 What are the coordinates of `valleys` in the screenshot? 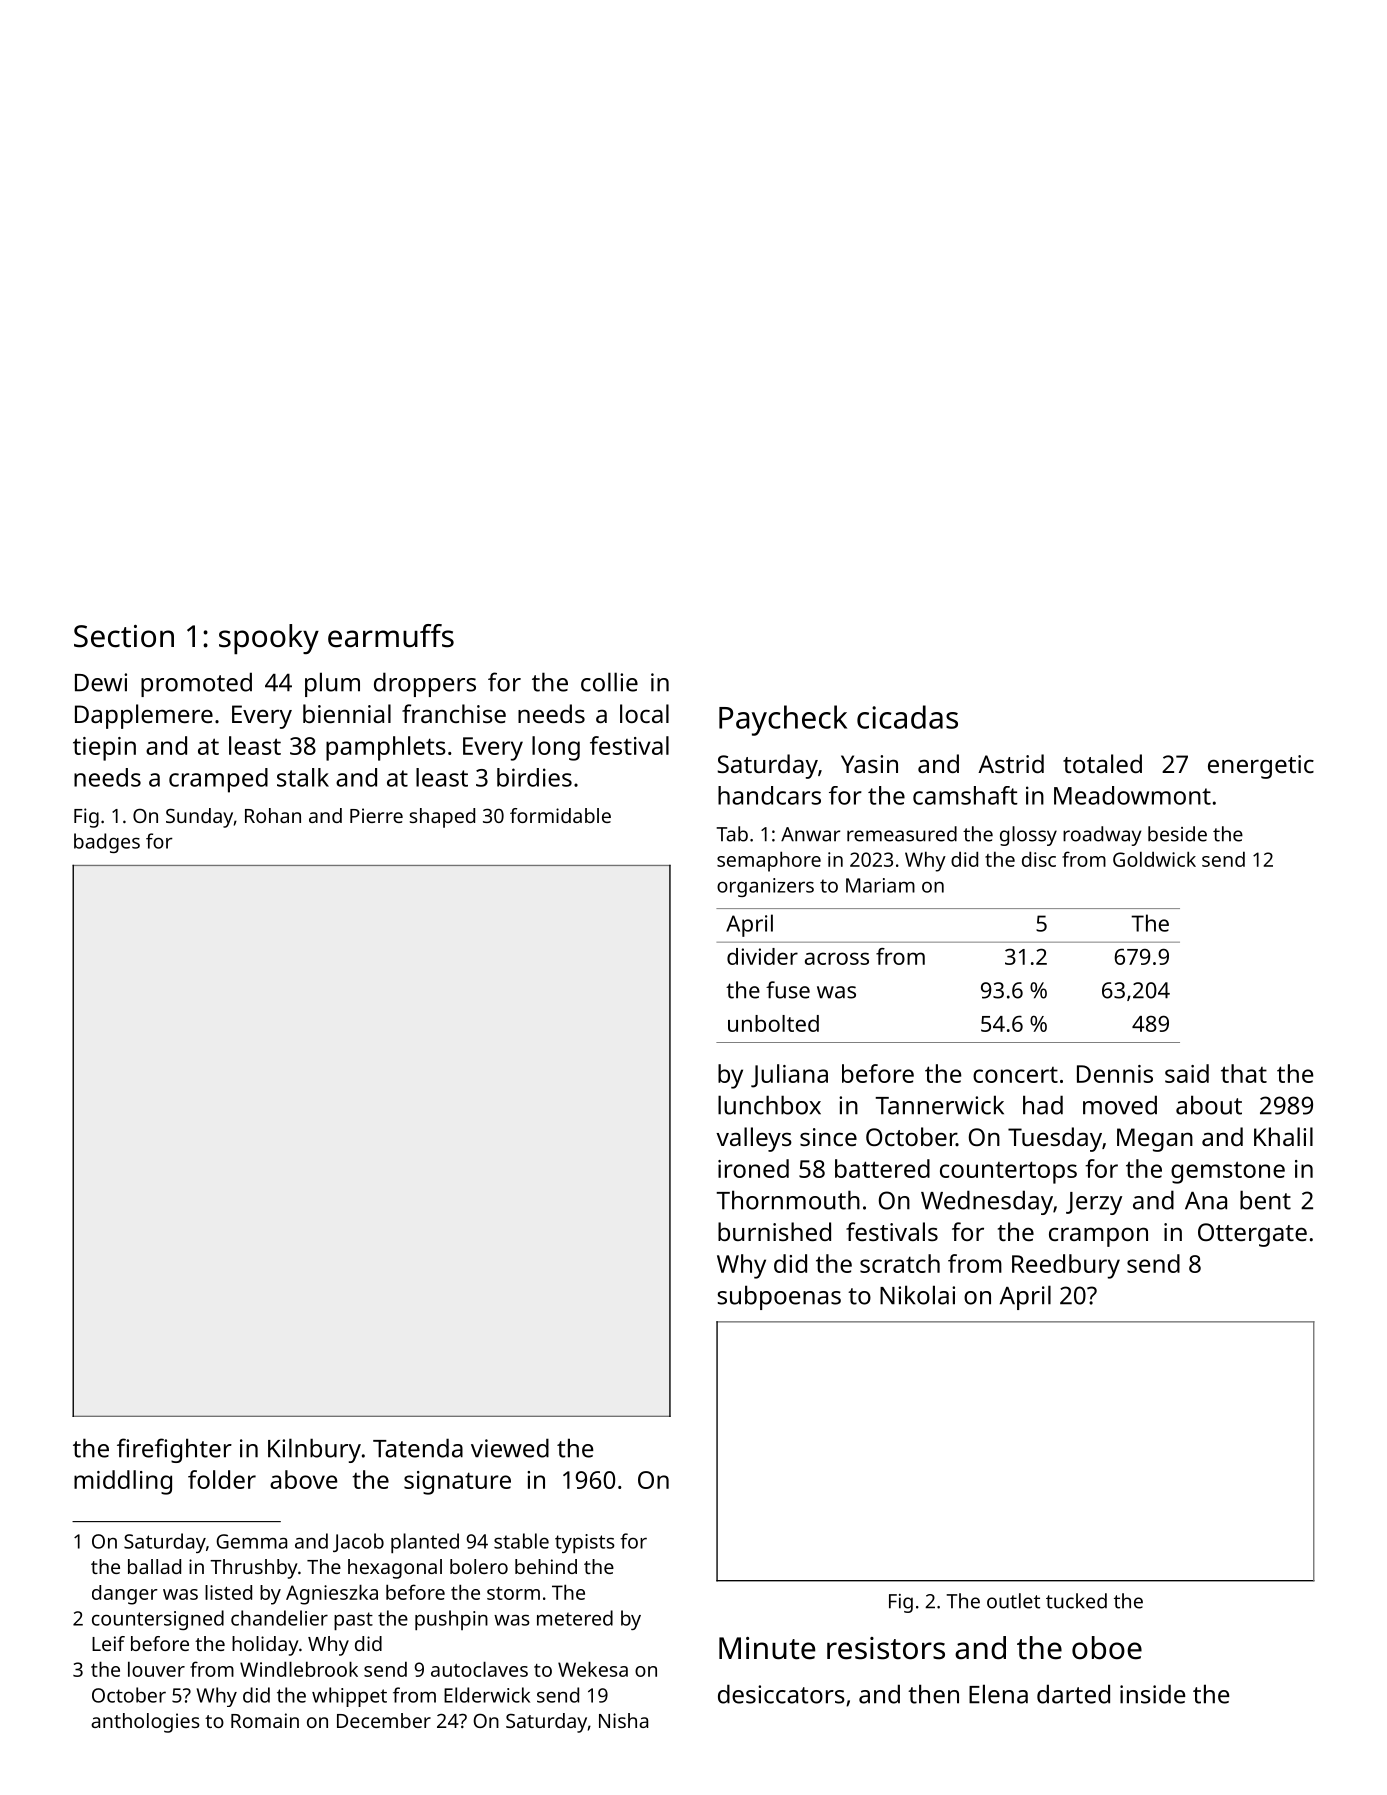 It's located at (754, 1139).
